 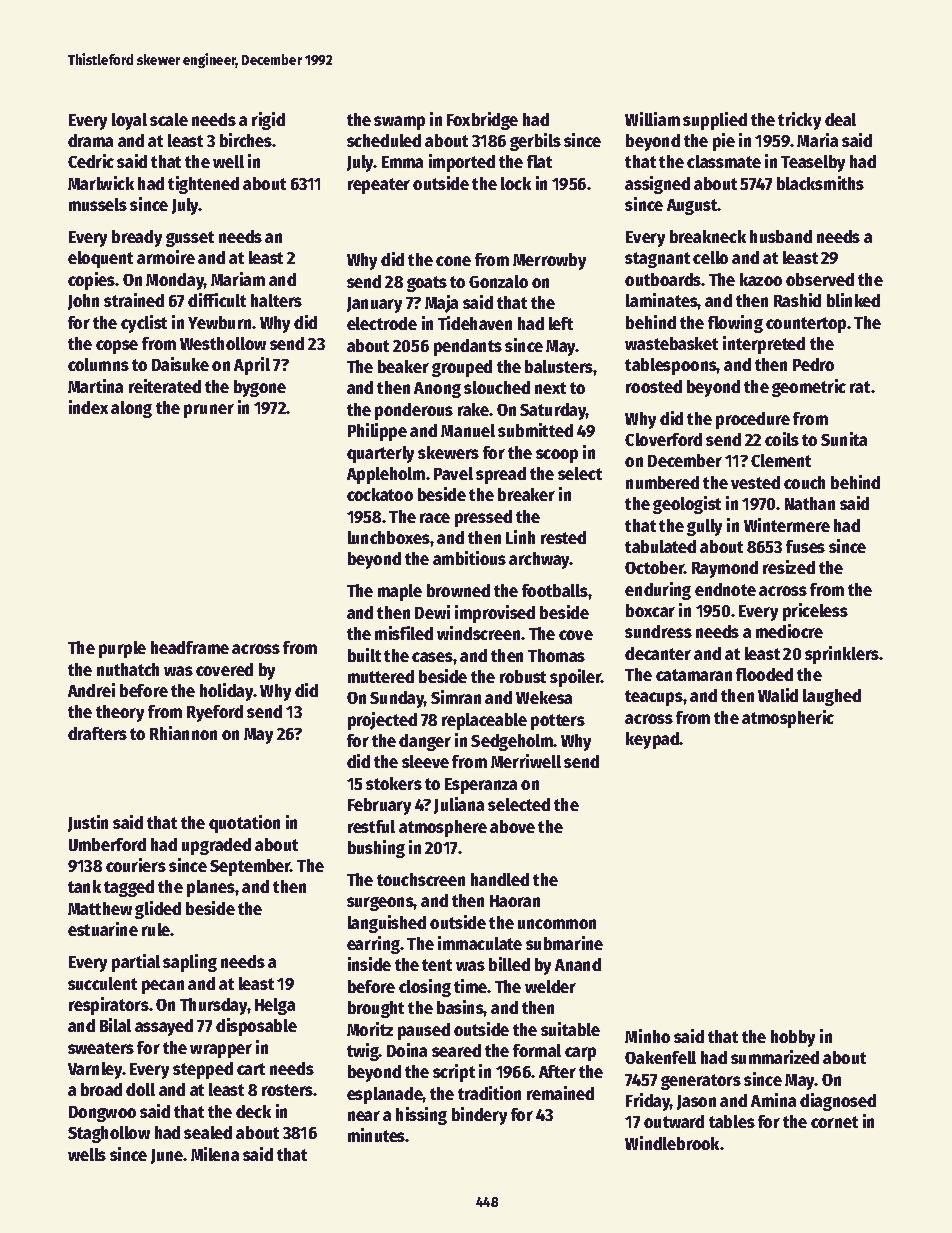 I want to click on Anand, so click(x=578, y=964).
